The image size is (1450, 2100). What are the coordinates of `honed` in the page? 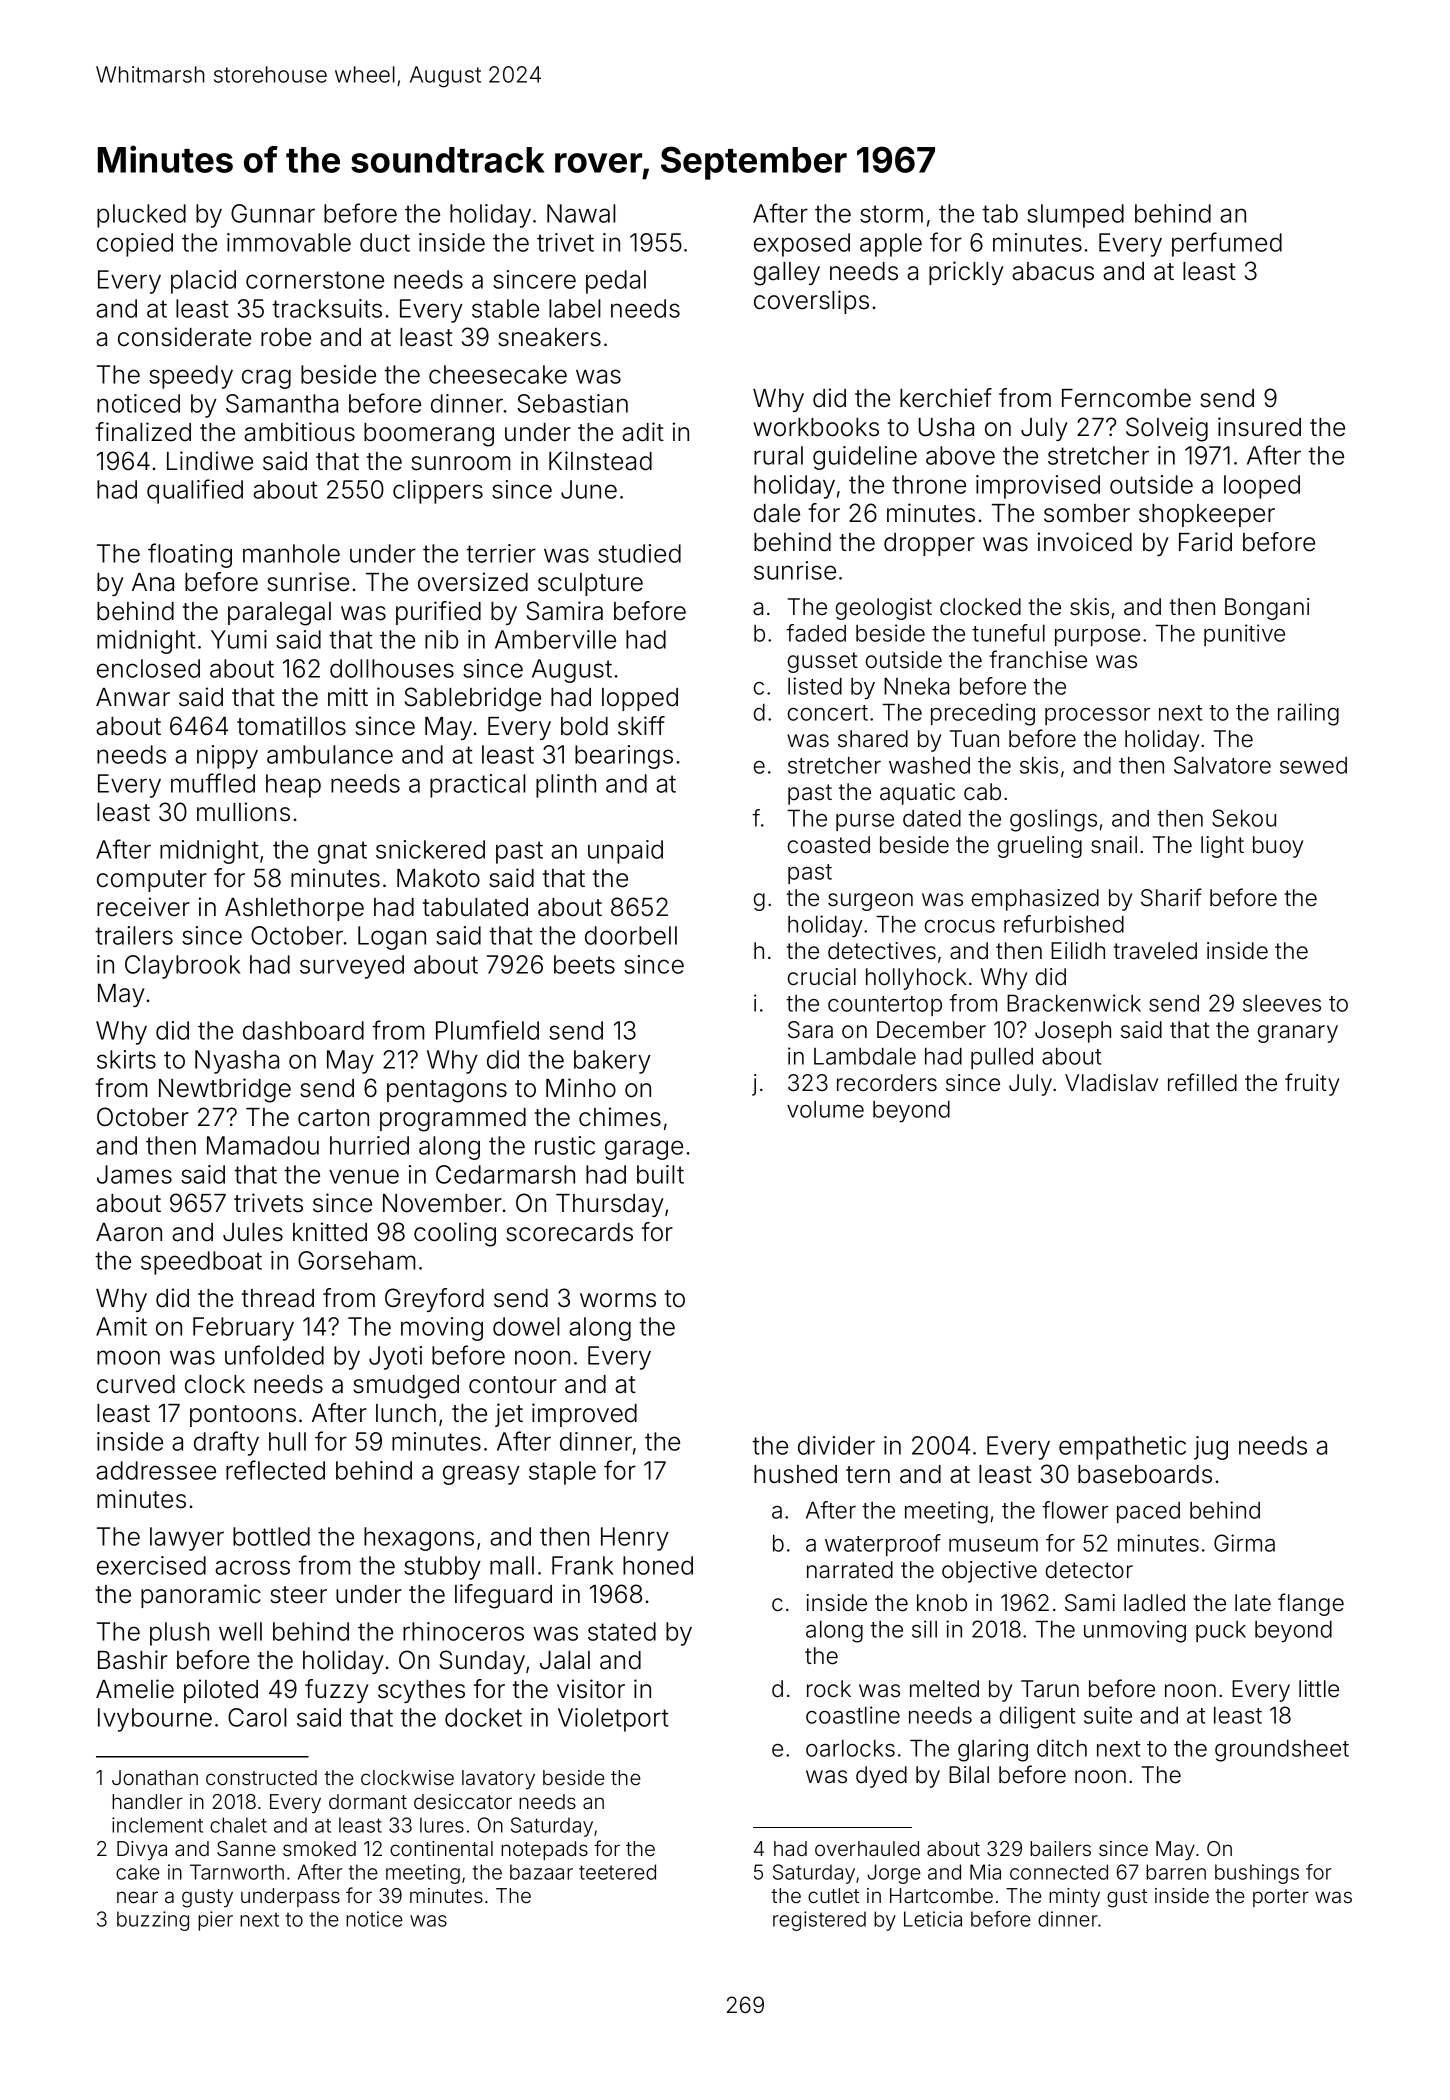 It's located at (658, 1565).
